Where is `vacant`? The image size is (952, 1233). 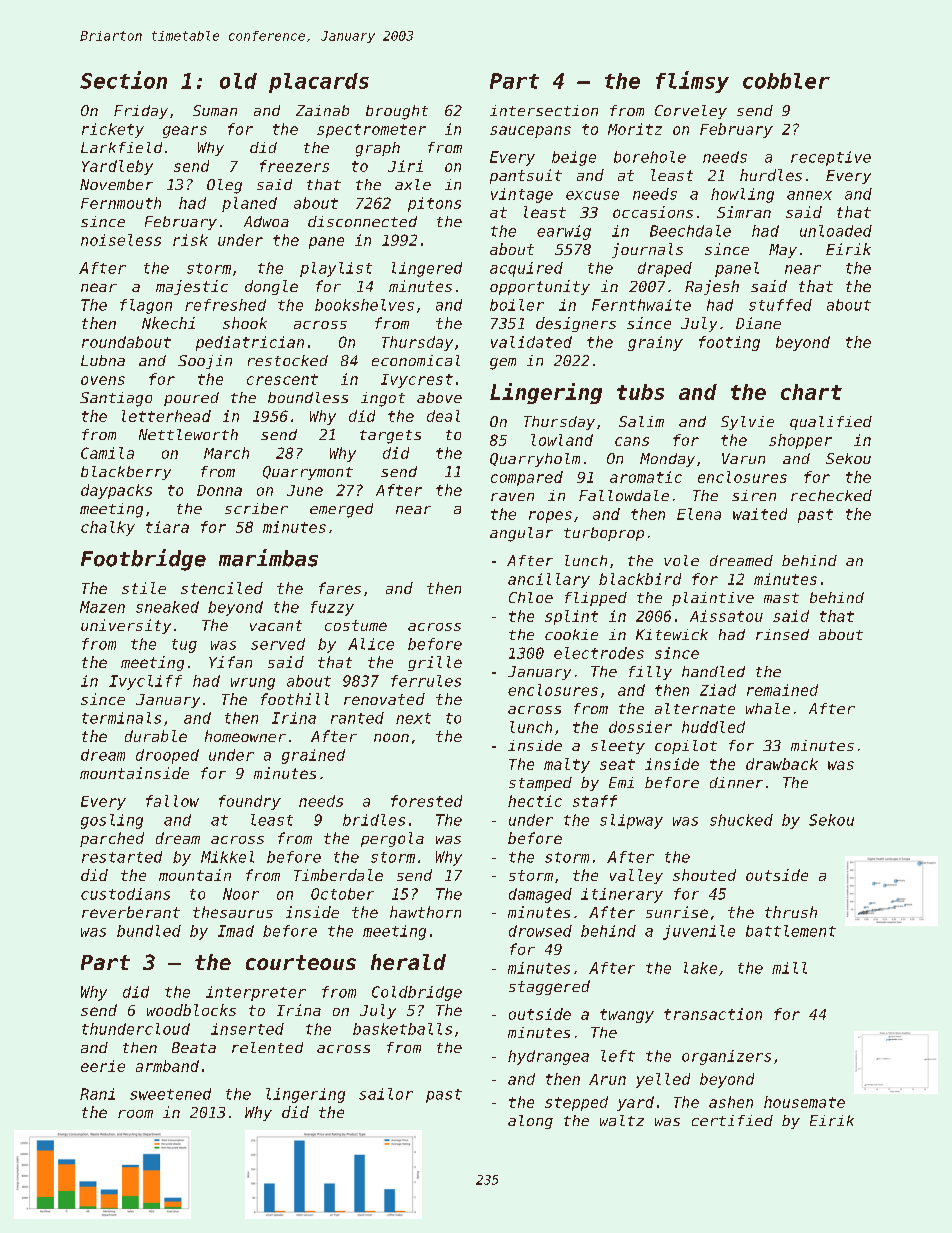
vacant is located at coordinates (276, 625).
